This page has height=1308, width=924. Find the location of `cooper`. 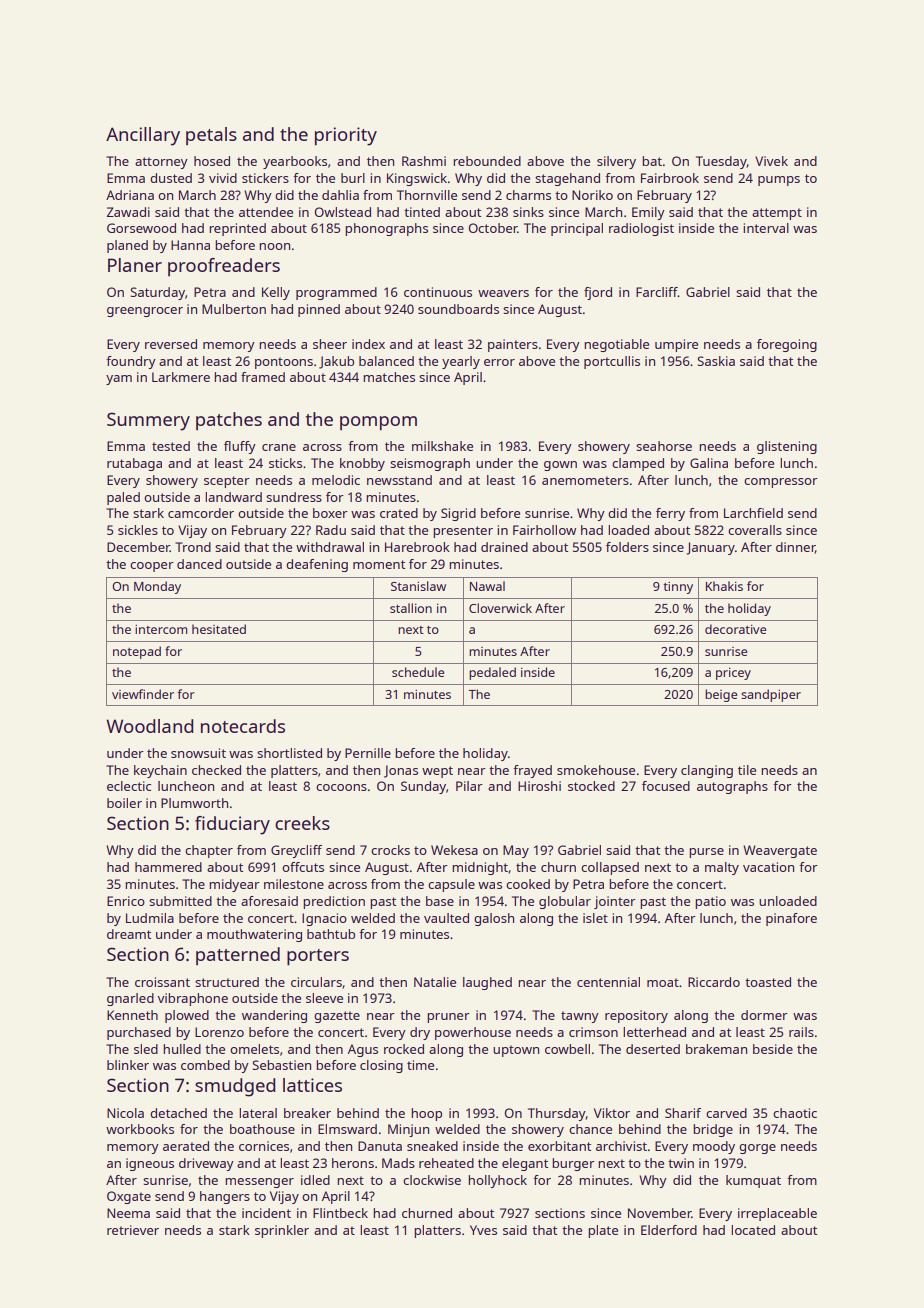

cooper is located at coordinates (152, 567).
